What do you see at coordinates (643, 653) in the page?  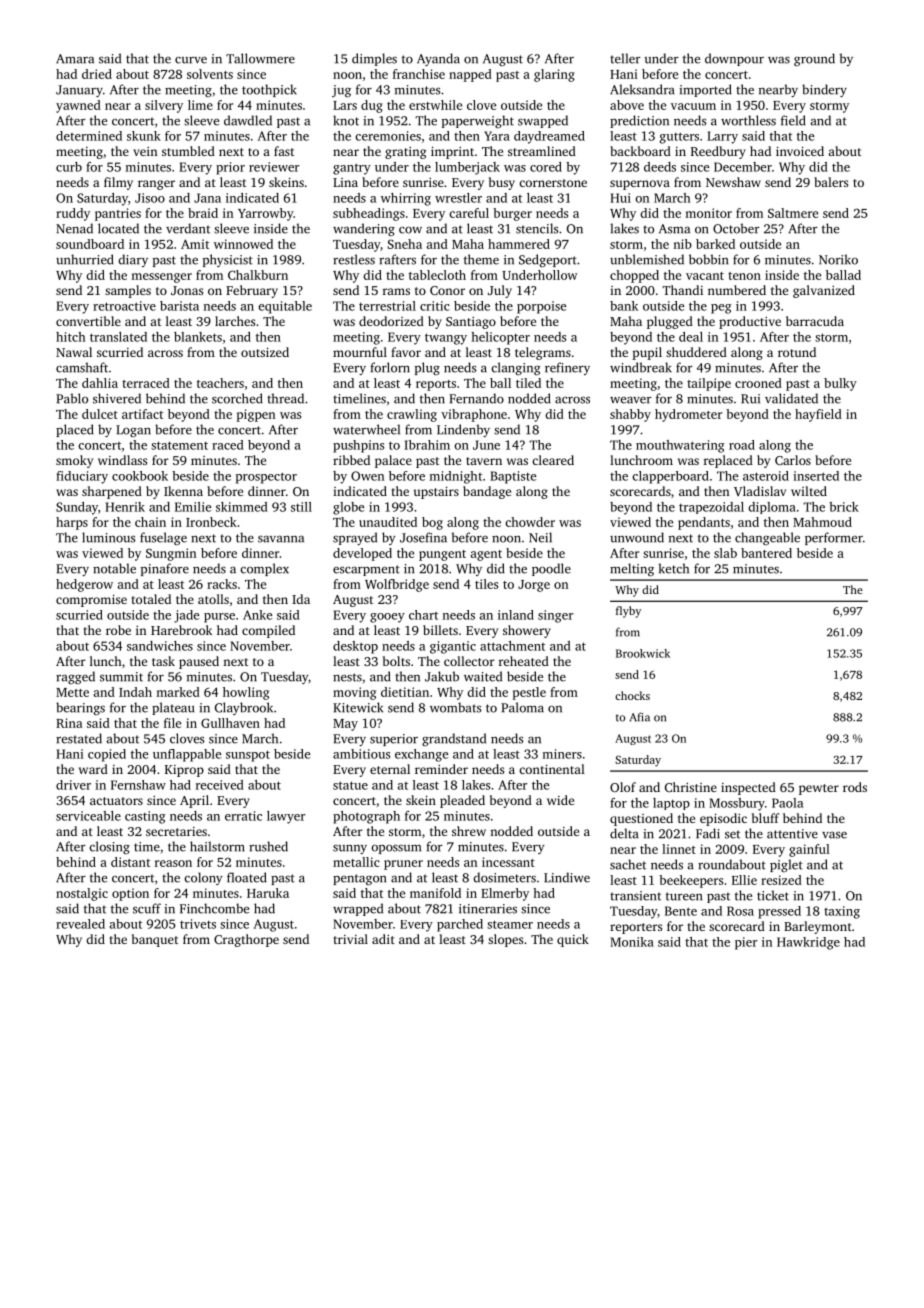 I see `Brookwick` at bounding box center [643, 653].
